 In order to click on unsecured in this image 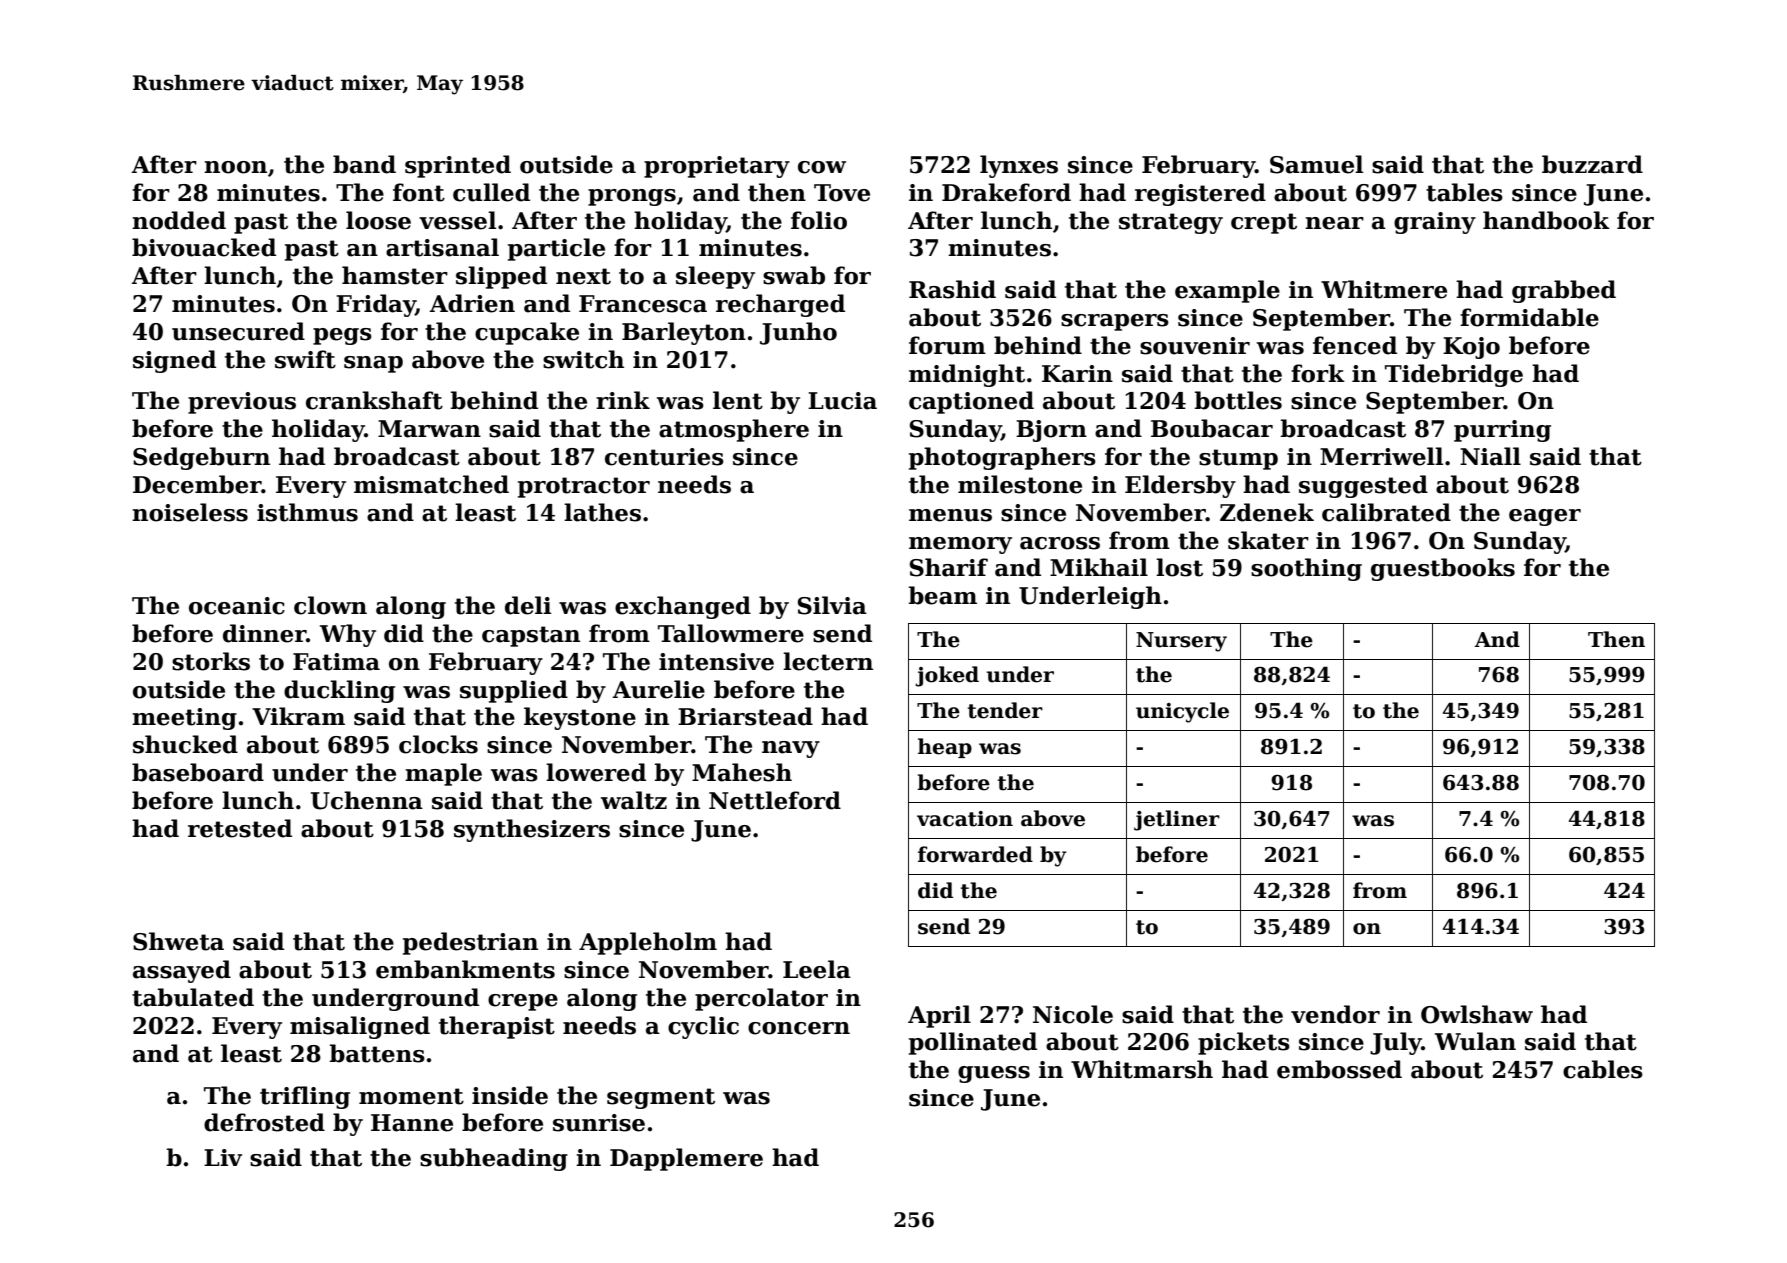, I will do `click(238, 331)`.
